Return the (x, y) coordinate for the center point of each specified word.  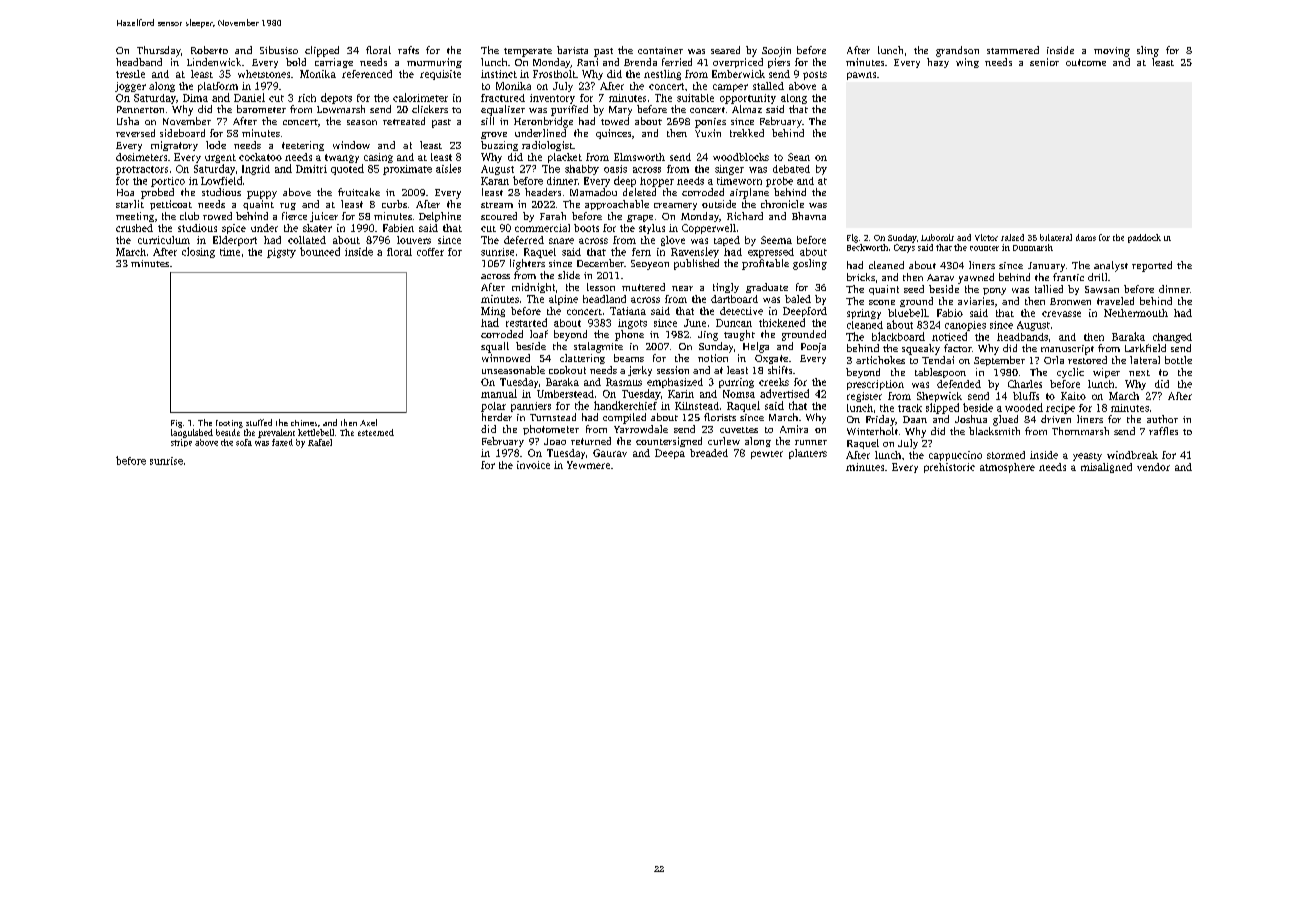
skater (317, 228)
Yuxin (708, 133)
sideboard (182, 133)
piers (779, 63)
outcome (1086, 62)
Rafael (320, 442)
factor (958, 348)
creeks (774, 382)
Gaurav (610, 453)
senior (1044, 62)
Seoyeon (650, 265)
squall (495, 347)
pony (994, 291)
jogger (130, 87)
